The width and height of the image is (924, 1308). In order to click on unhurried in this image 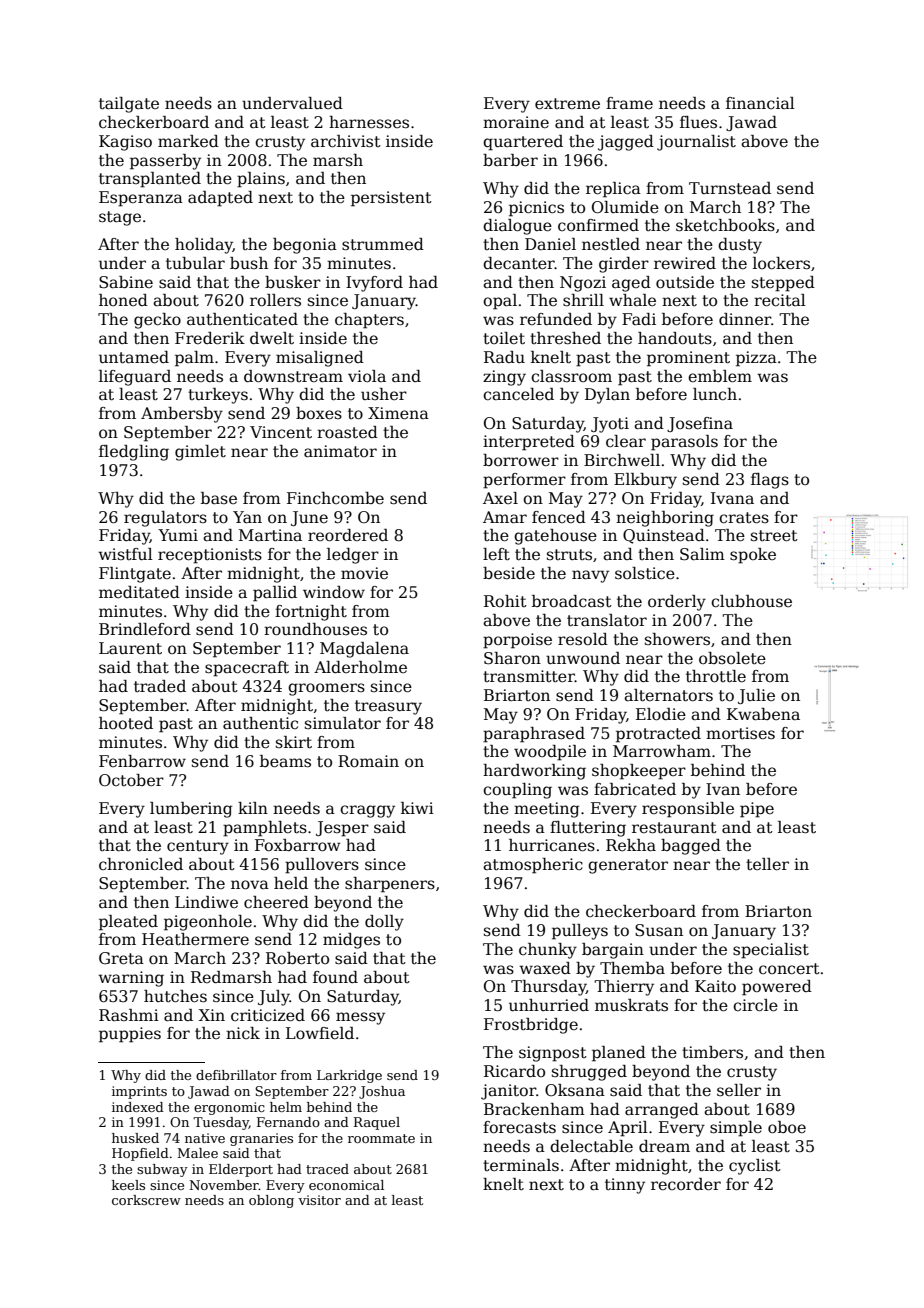, I will do `click(549, 1005)`.
